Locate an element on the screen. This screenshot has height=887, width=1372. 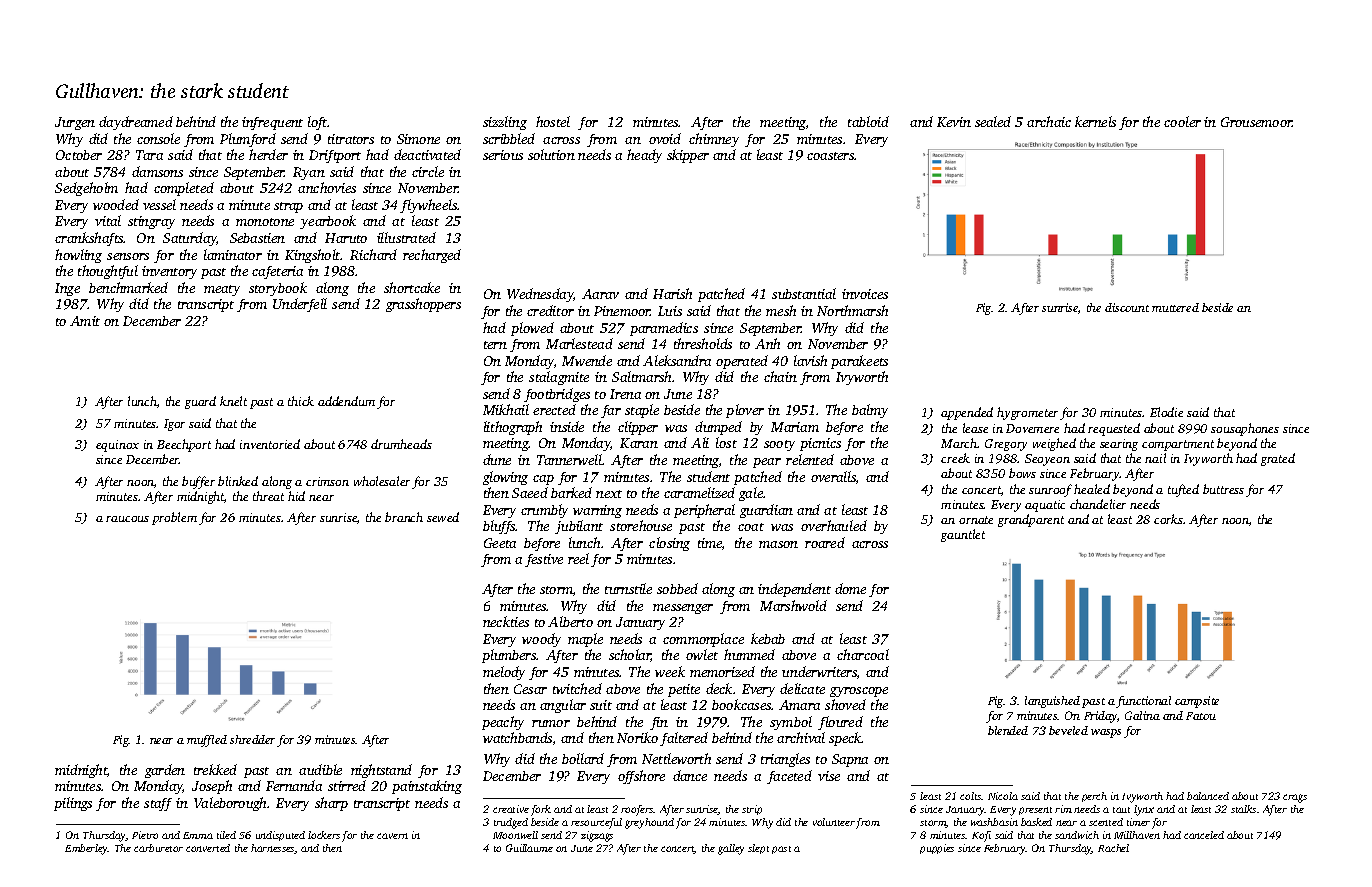
nightstand is located at coordinates (381, 771).
